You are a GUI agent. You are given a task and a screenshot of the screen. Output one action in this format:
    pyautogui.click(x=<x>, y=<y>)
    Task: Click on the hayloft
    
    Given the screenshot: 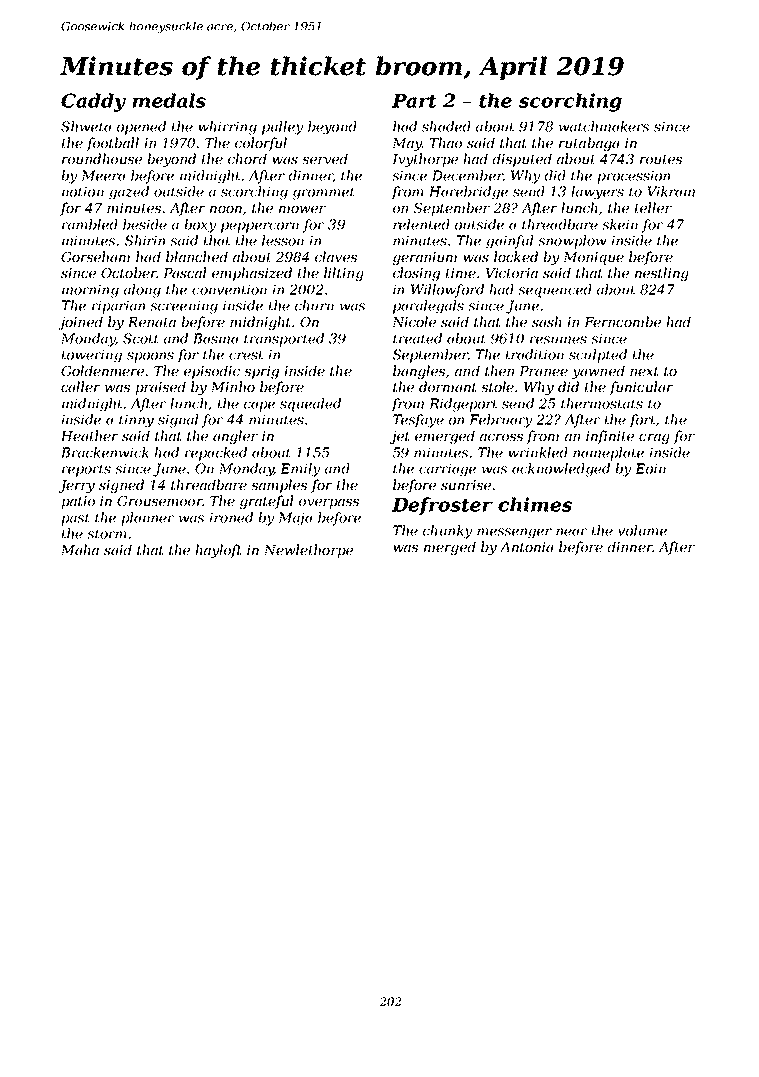 What is the action you would take?
    pyautogui.click(x=218, y=551)
